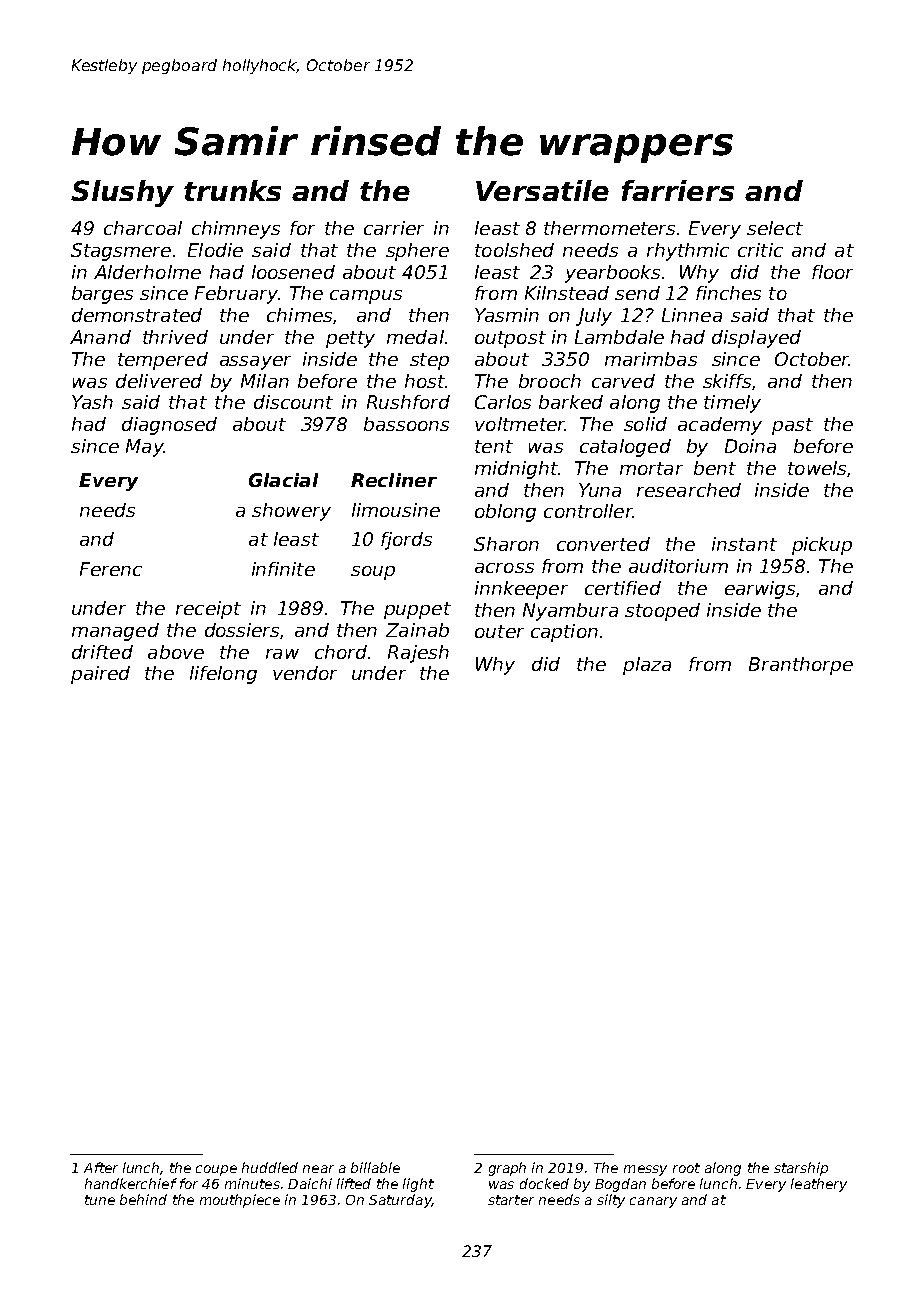 This screenshot has height=1308, width=924. Describe the element at coordinates (603, 544) in the screenshot. I see `converted` at that location.
